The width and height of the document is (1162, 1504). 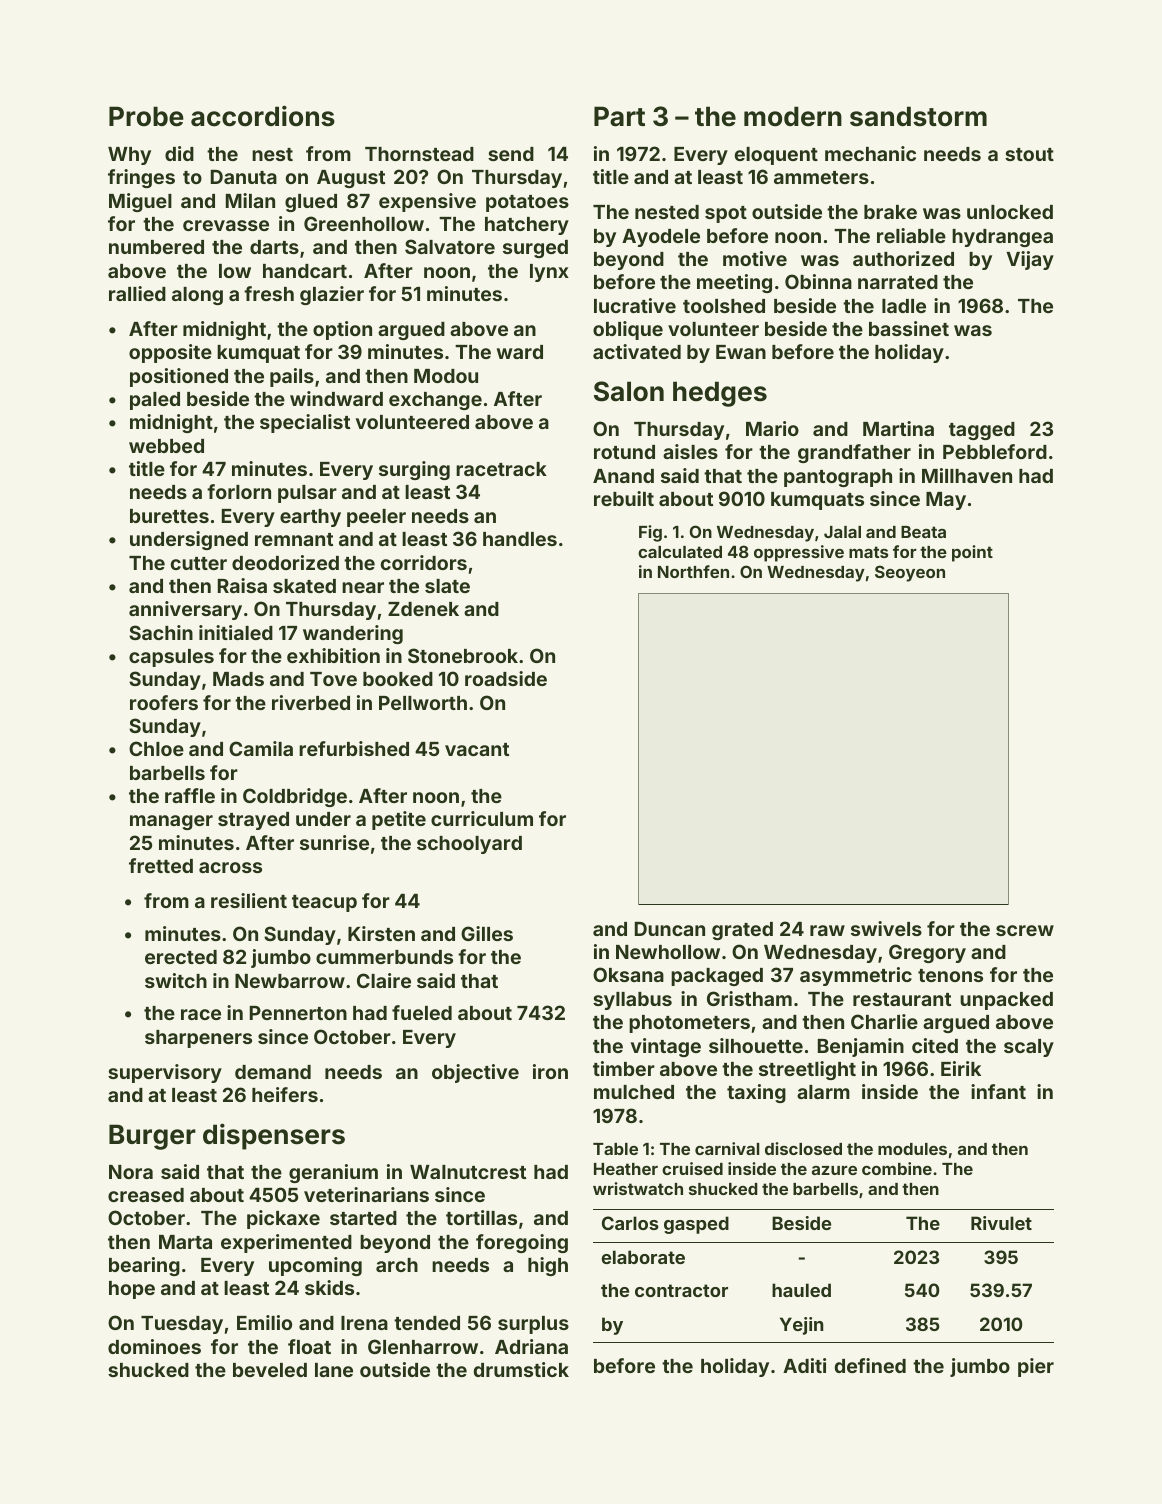 What do you see at coordinates (487, 933) in the document?
I see `Gilles` at bounding box center [487, 933].
